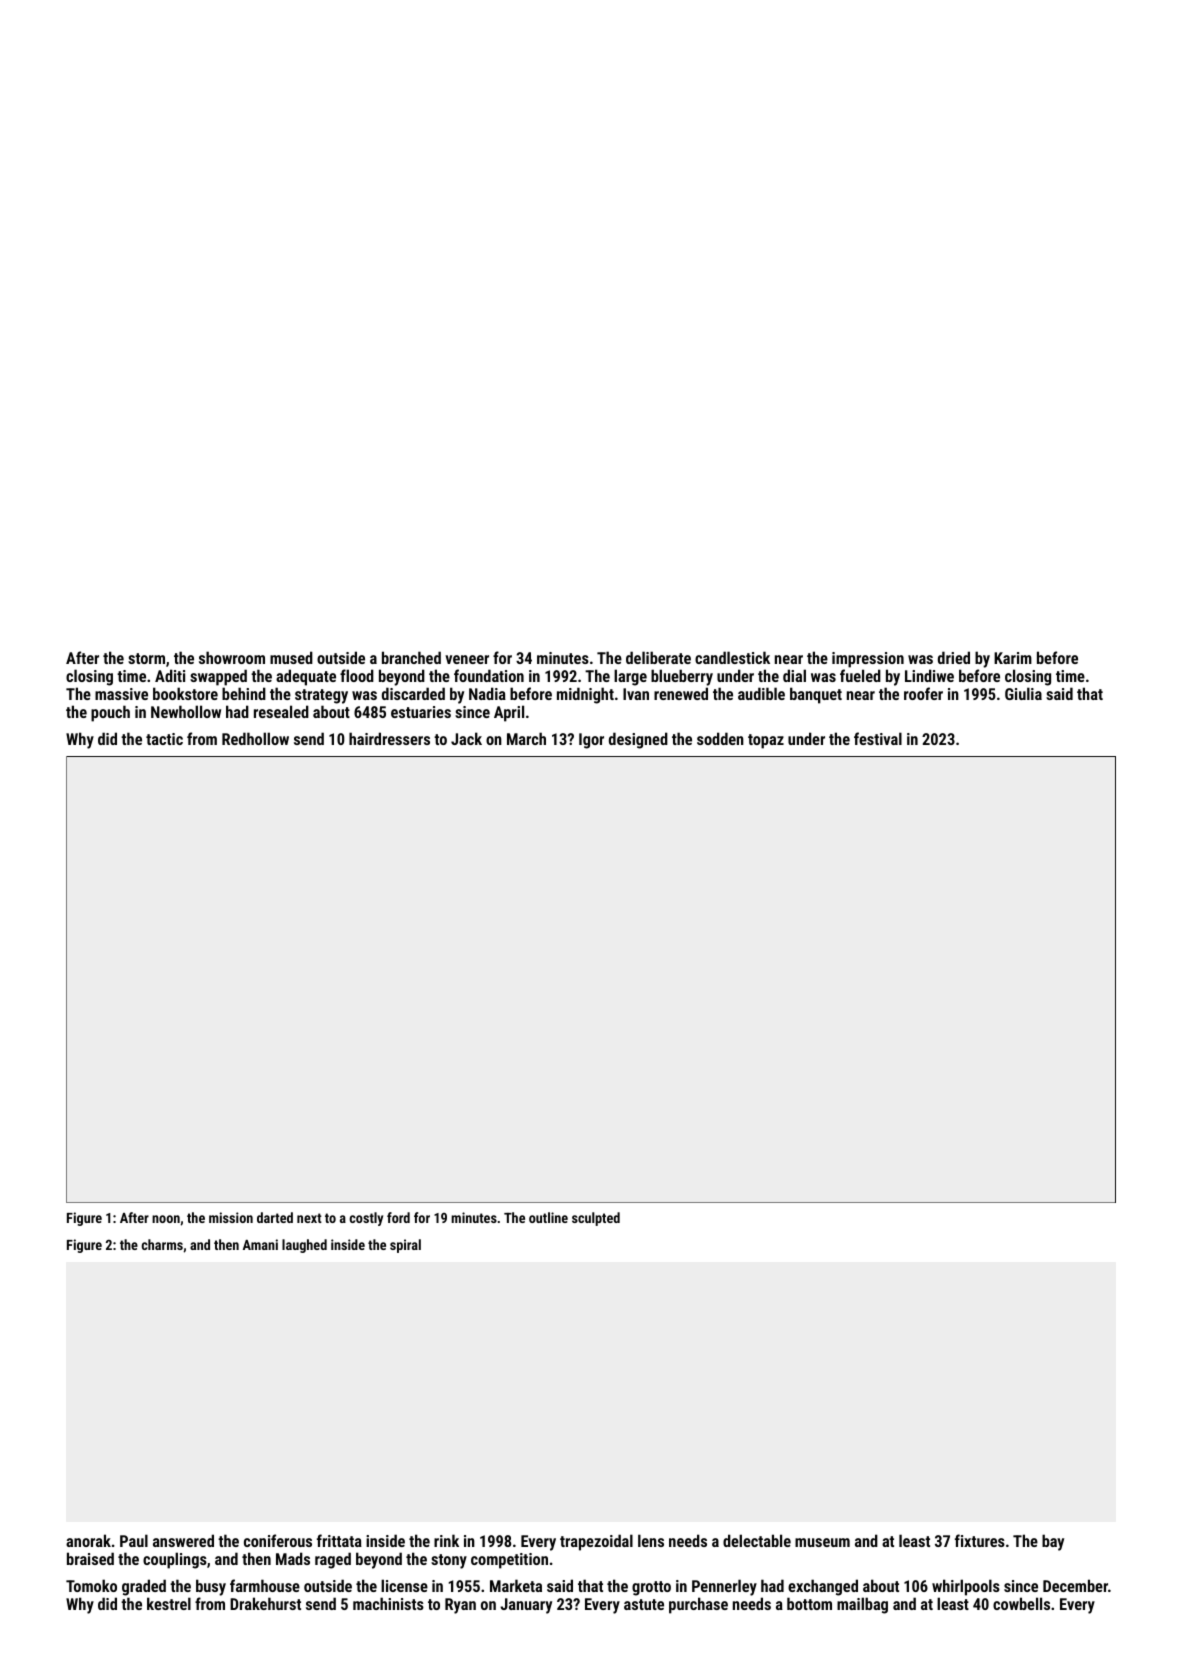 This image has width=1182, height=1672. What do you see at coordinates (1013, 658) in the image?
I see `Karim` at bounding box center [1013, 658].
